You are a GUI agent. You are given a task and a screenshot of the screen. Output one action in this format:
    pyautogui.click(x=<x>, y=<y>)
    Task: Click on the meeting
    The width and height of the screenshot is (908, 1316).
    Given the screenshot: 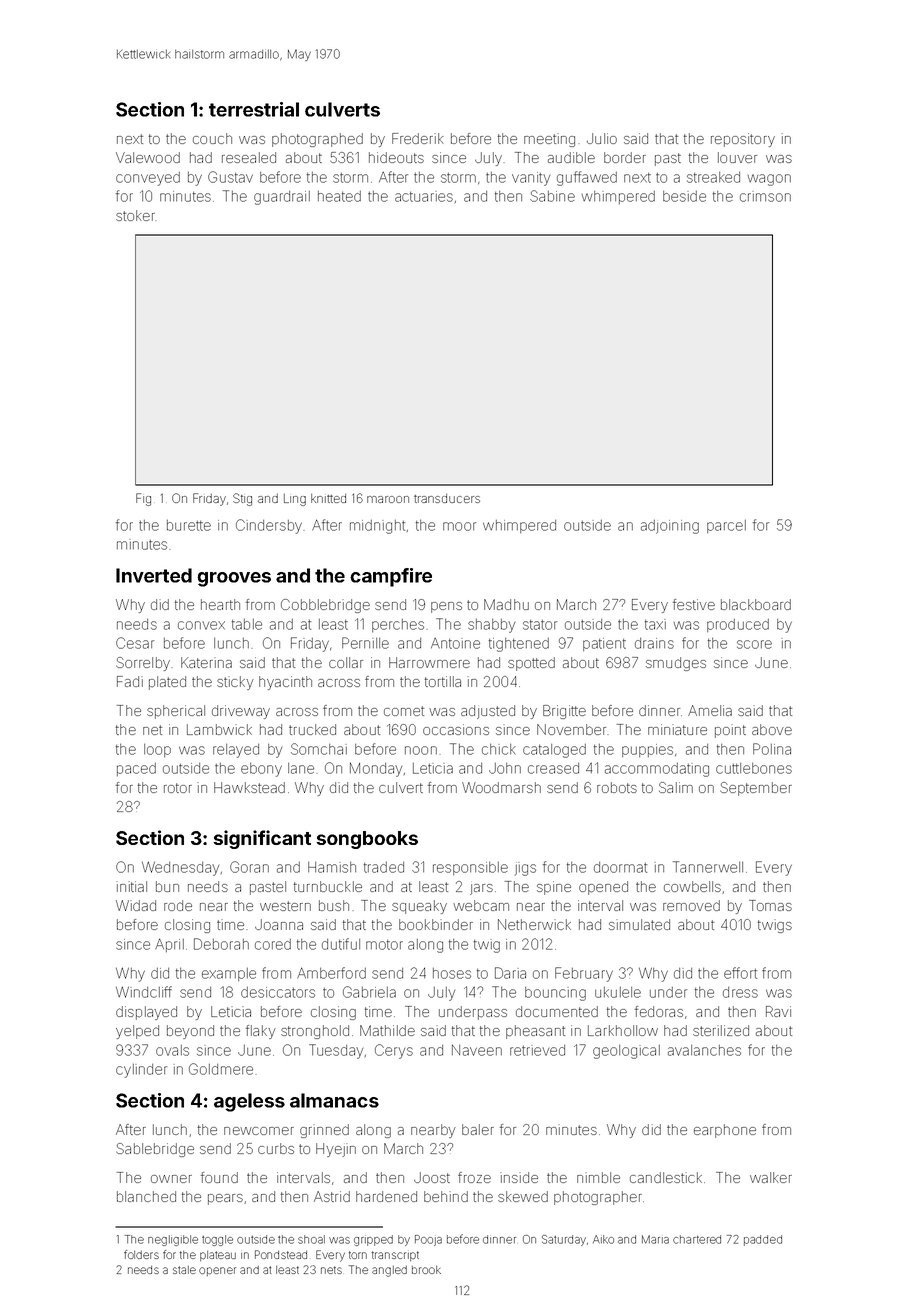 What is the action you would take?
    pyautogui.click(x=549, y=140)
